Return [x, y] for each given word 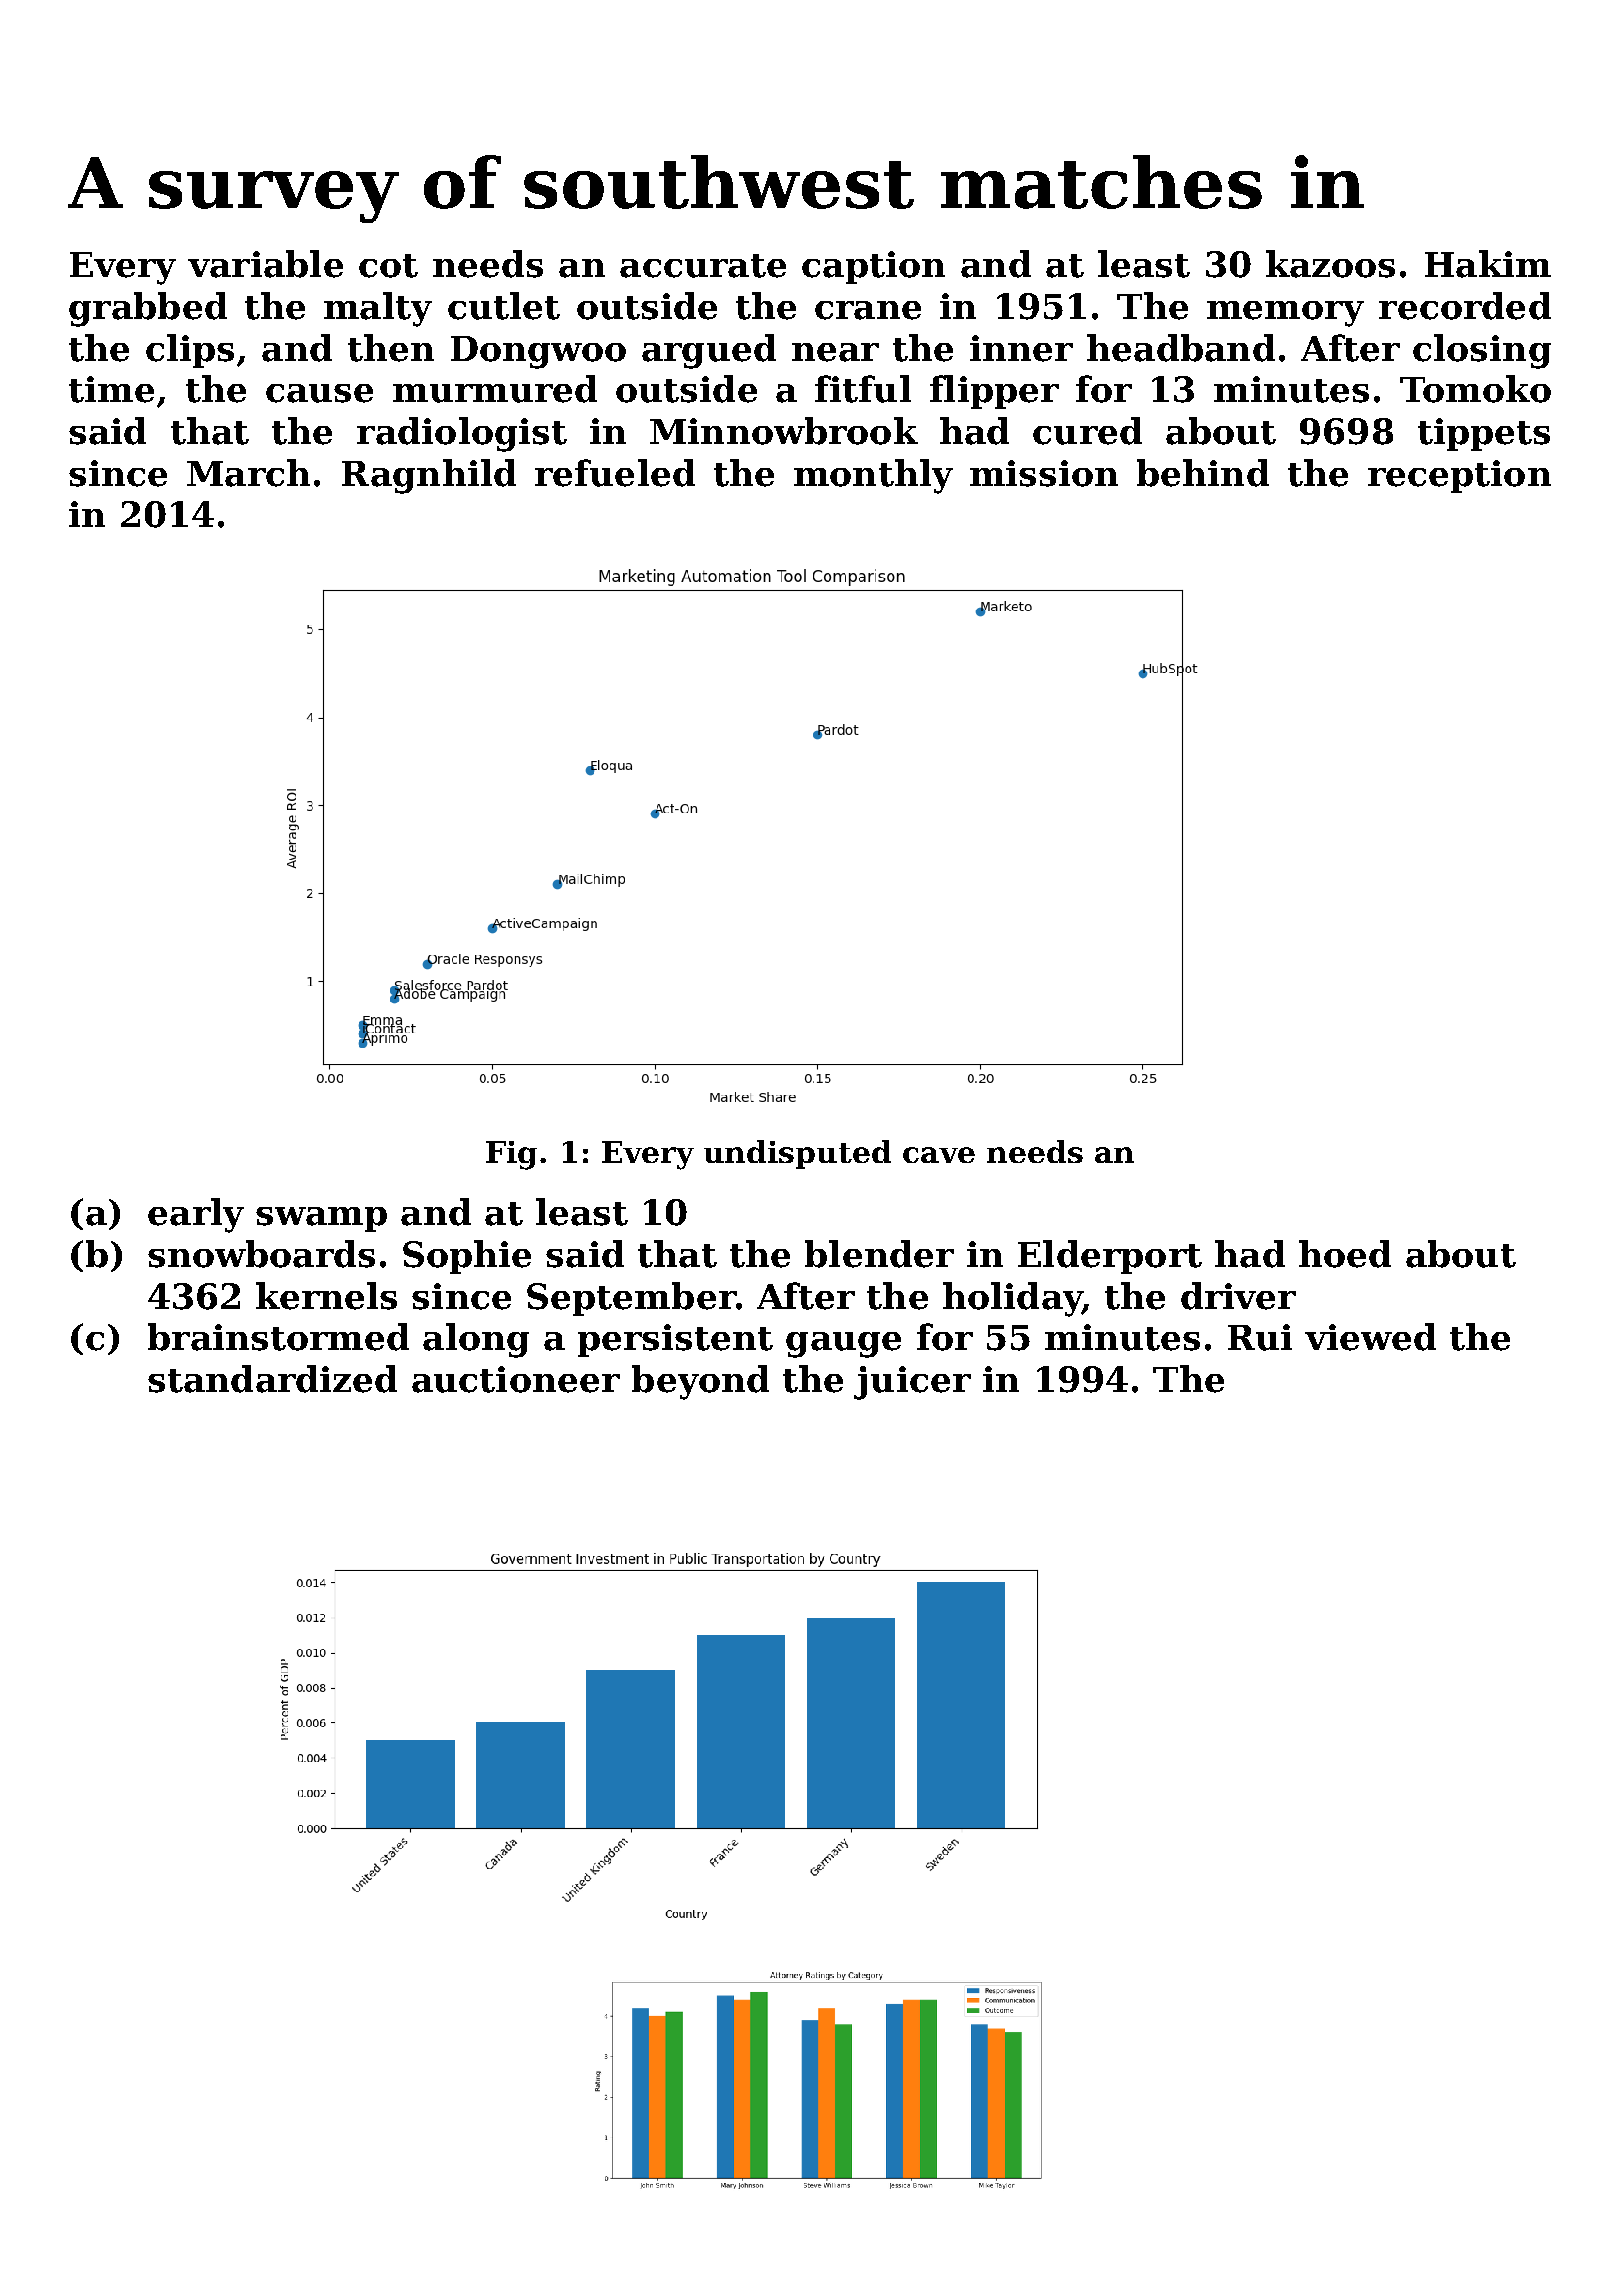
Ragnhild [429, 476]
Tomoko [1475, 389]
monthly [873, 476]
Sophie [467, 1257]
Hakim [1488, 264]
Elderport [1110, 1257]
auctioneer [516, 1379]
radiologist [462, 434]
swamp [321, 1219]
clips [190, 351]
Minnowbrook [784, 431]
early [196, 1215]
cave [939, 1155]
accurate [703, 266]
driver [1238, 1296]
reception [1459, 476]
